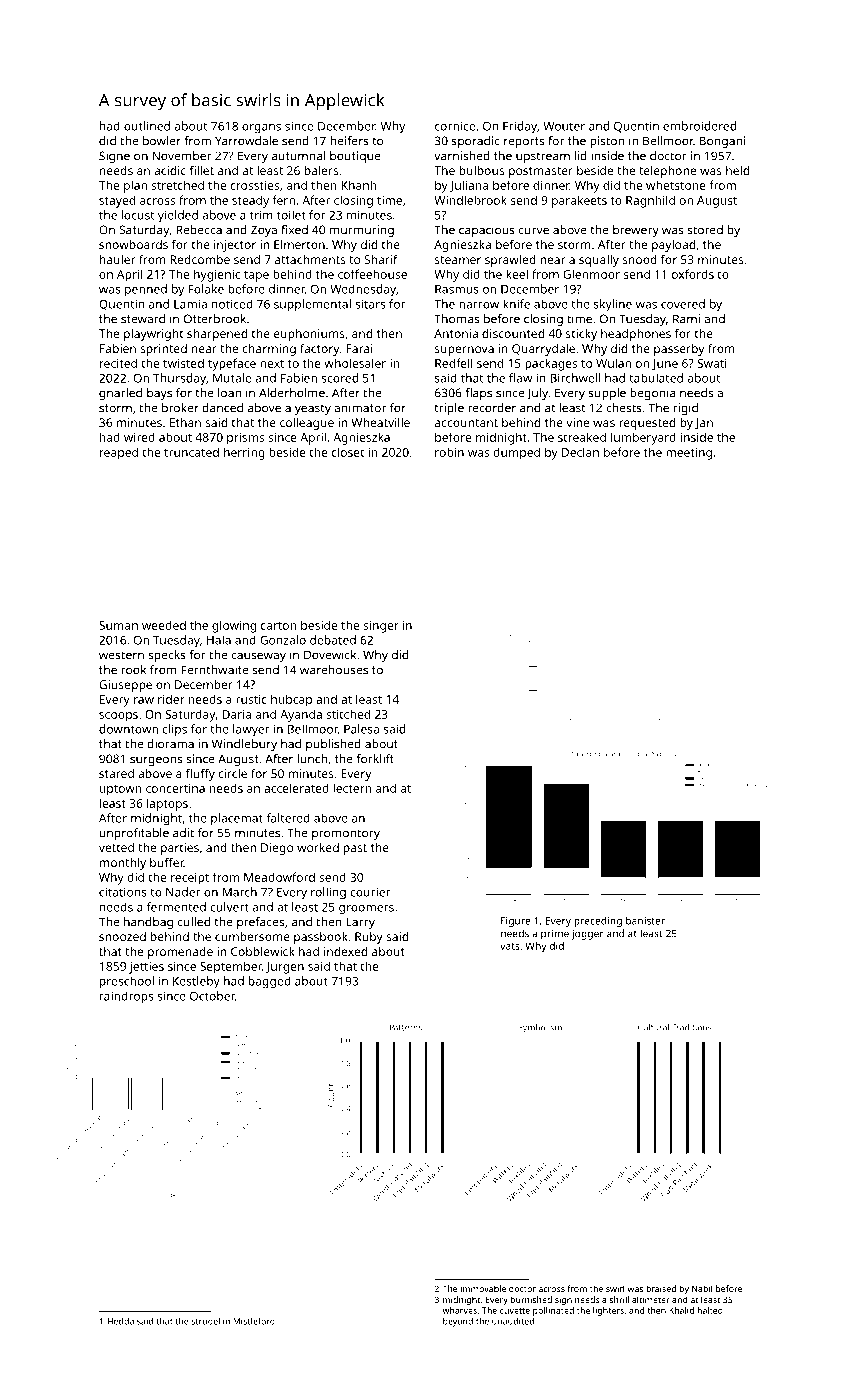  Describe the element at coordinates (689, 454) in the document. I see `meeting` at that location.
